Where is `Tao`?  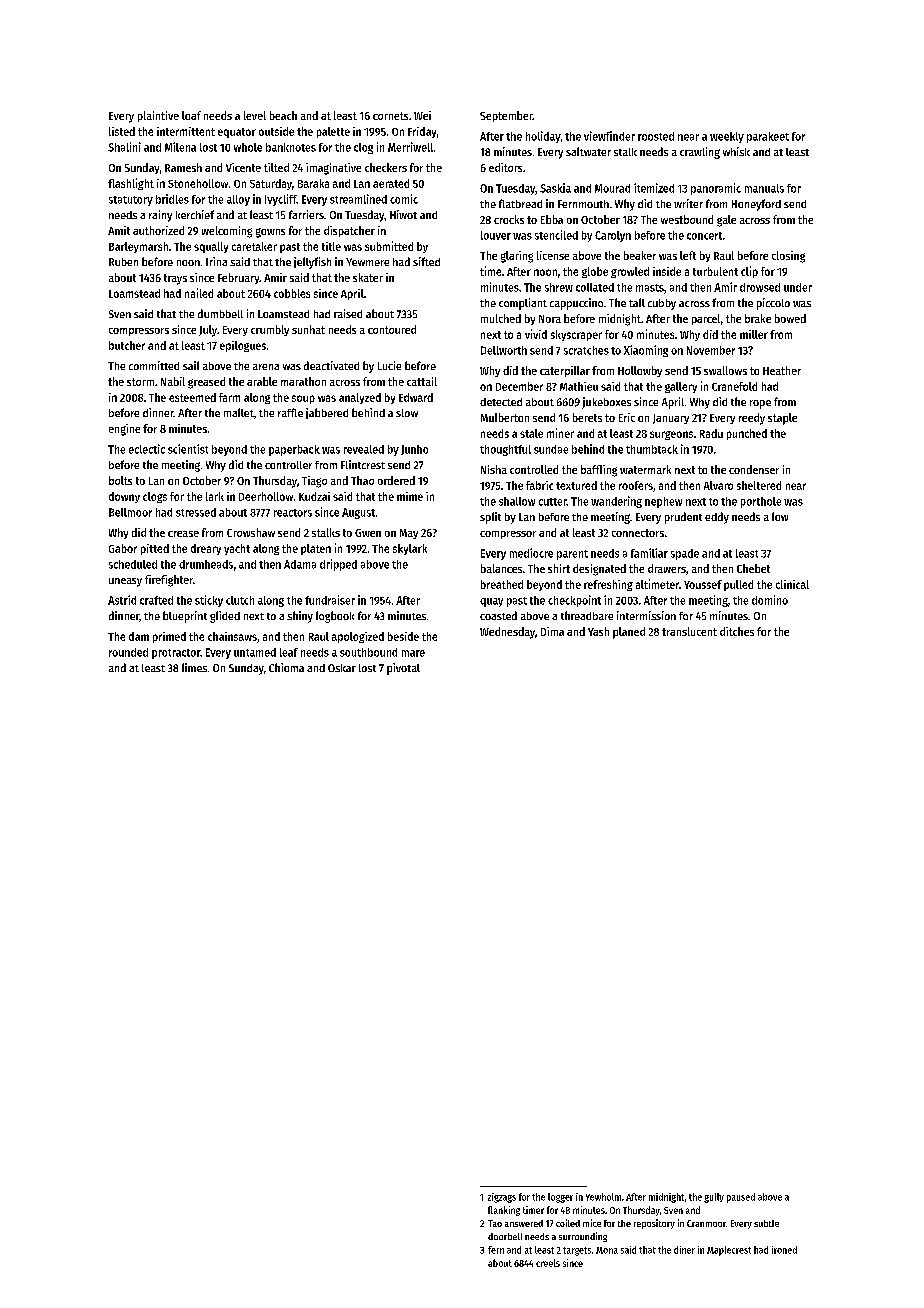 Tao is located at coordinates (495, 1223).
